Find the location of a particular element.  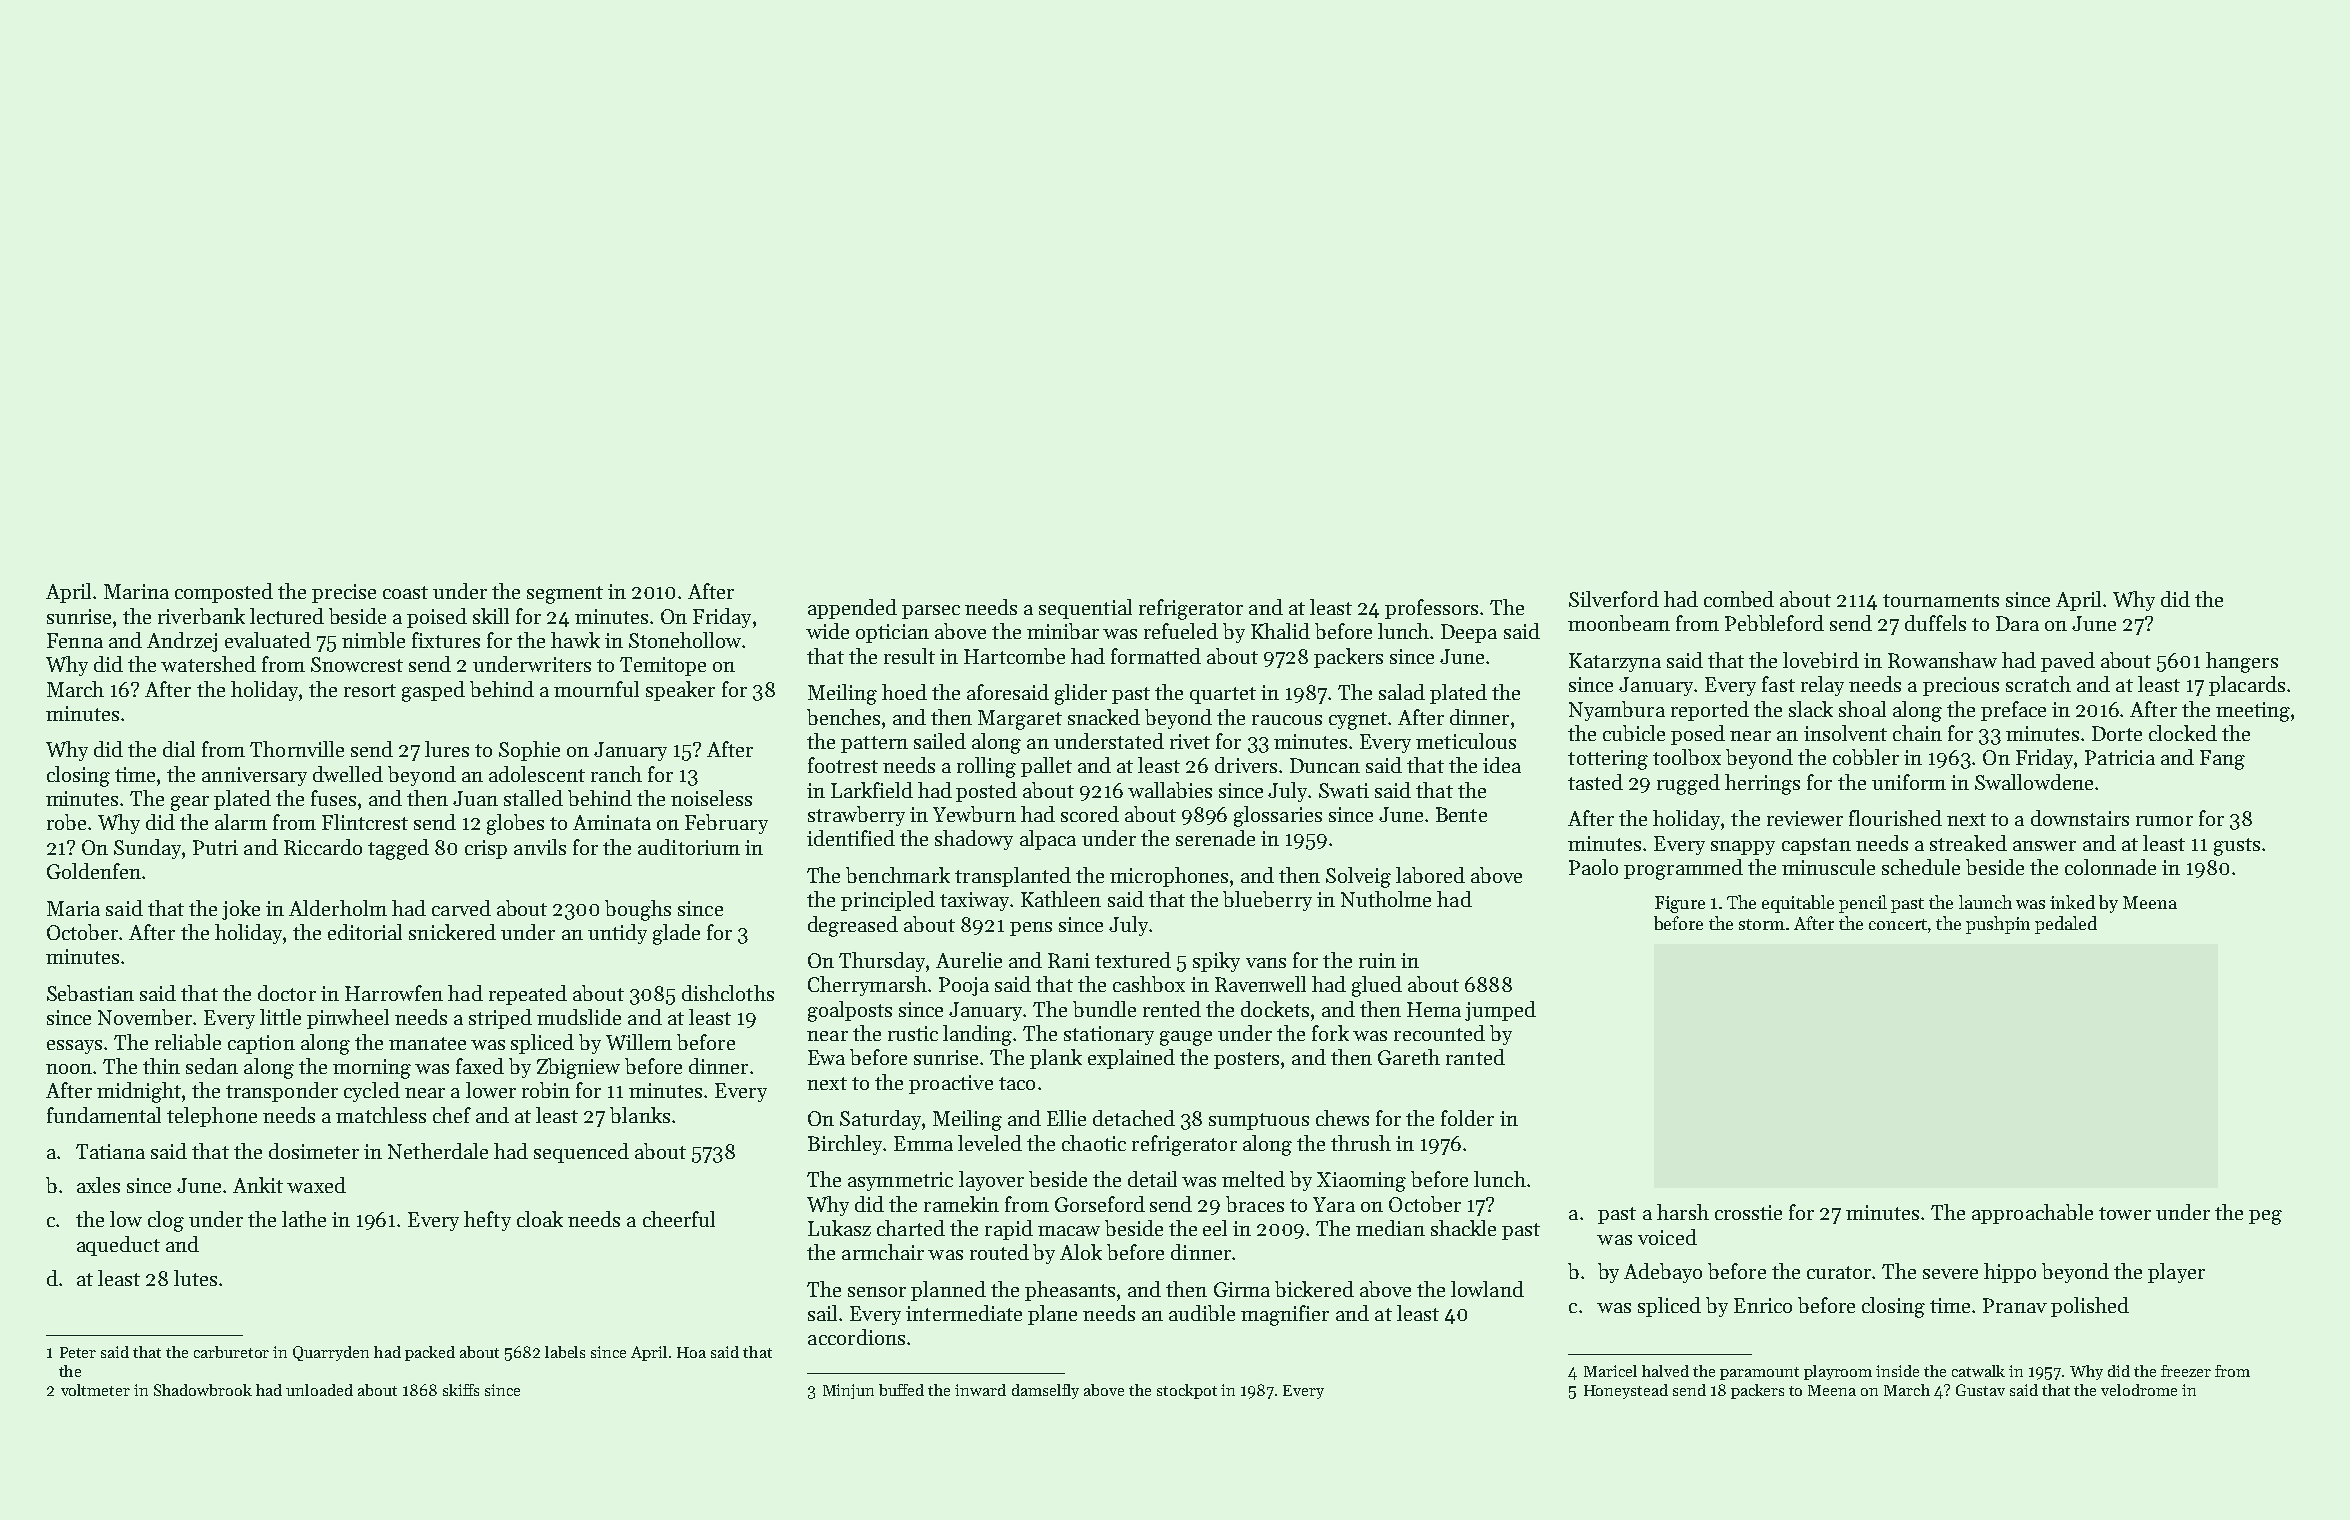

pedaled is located at coordinates (2066, 925).
